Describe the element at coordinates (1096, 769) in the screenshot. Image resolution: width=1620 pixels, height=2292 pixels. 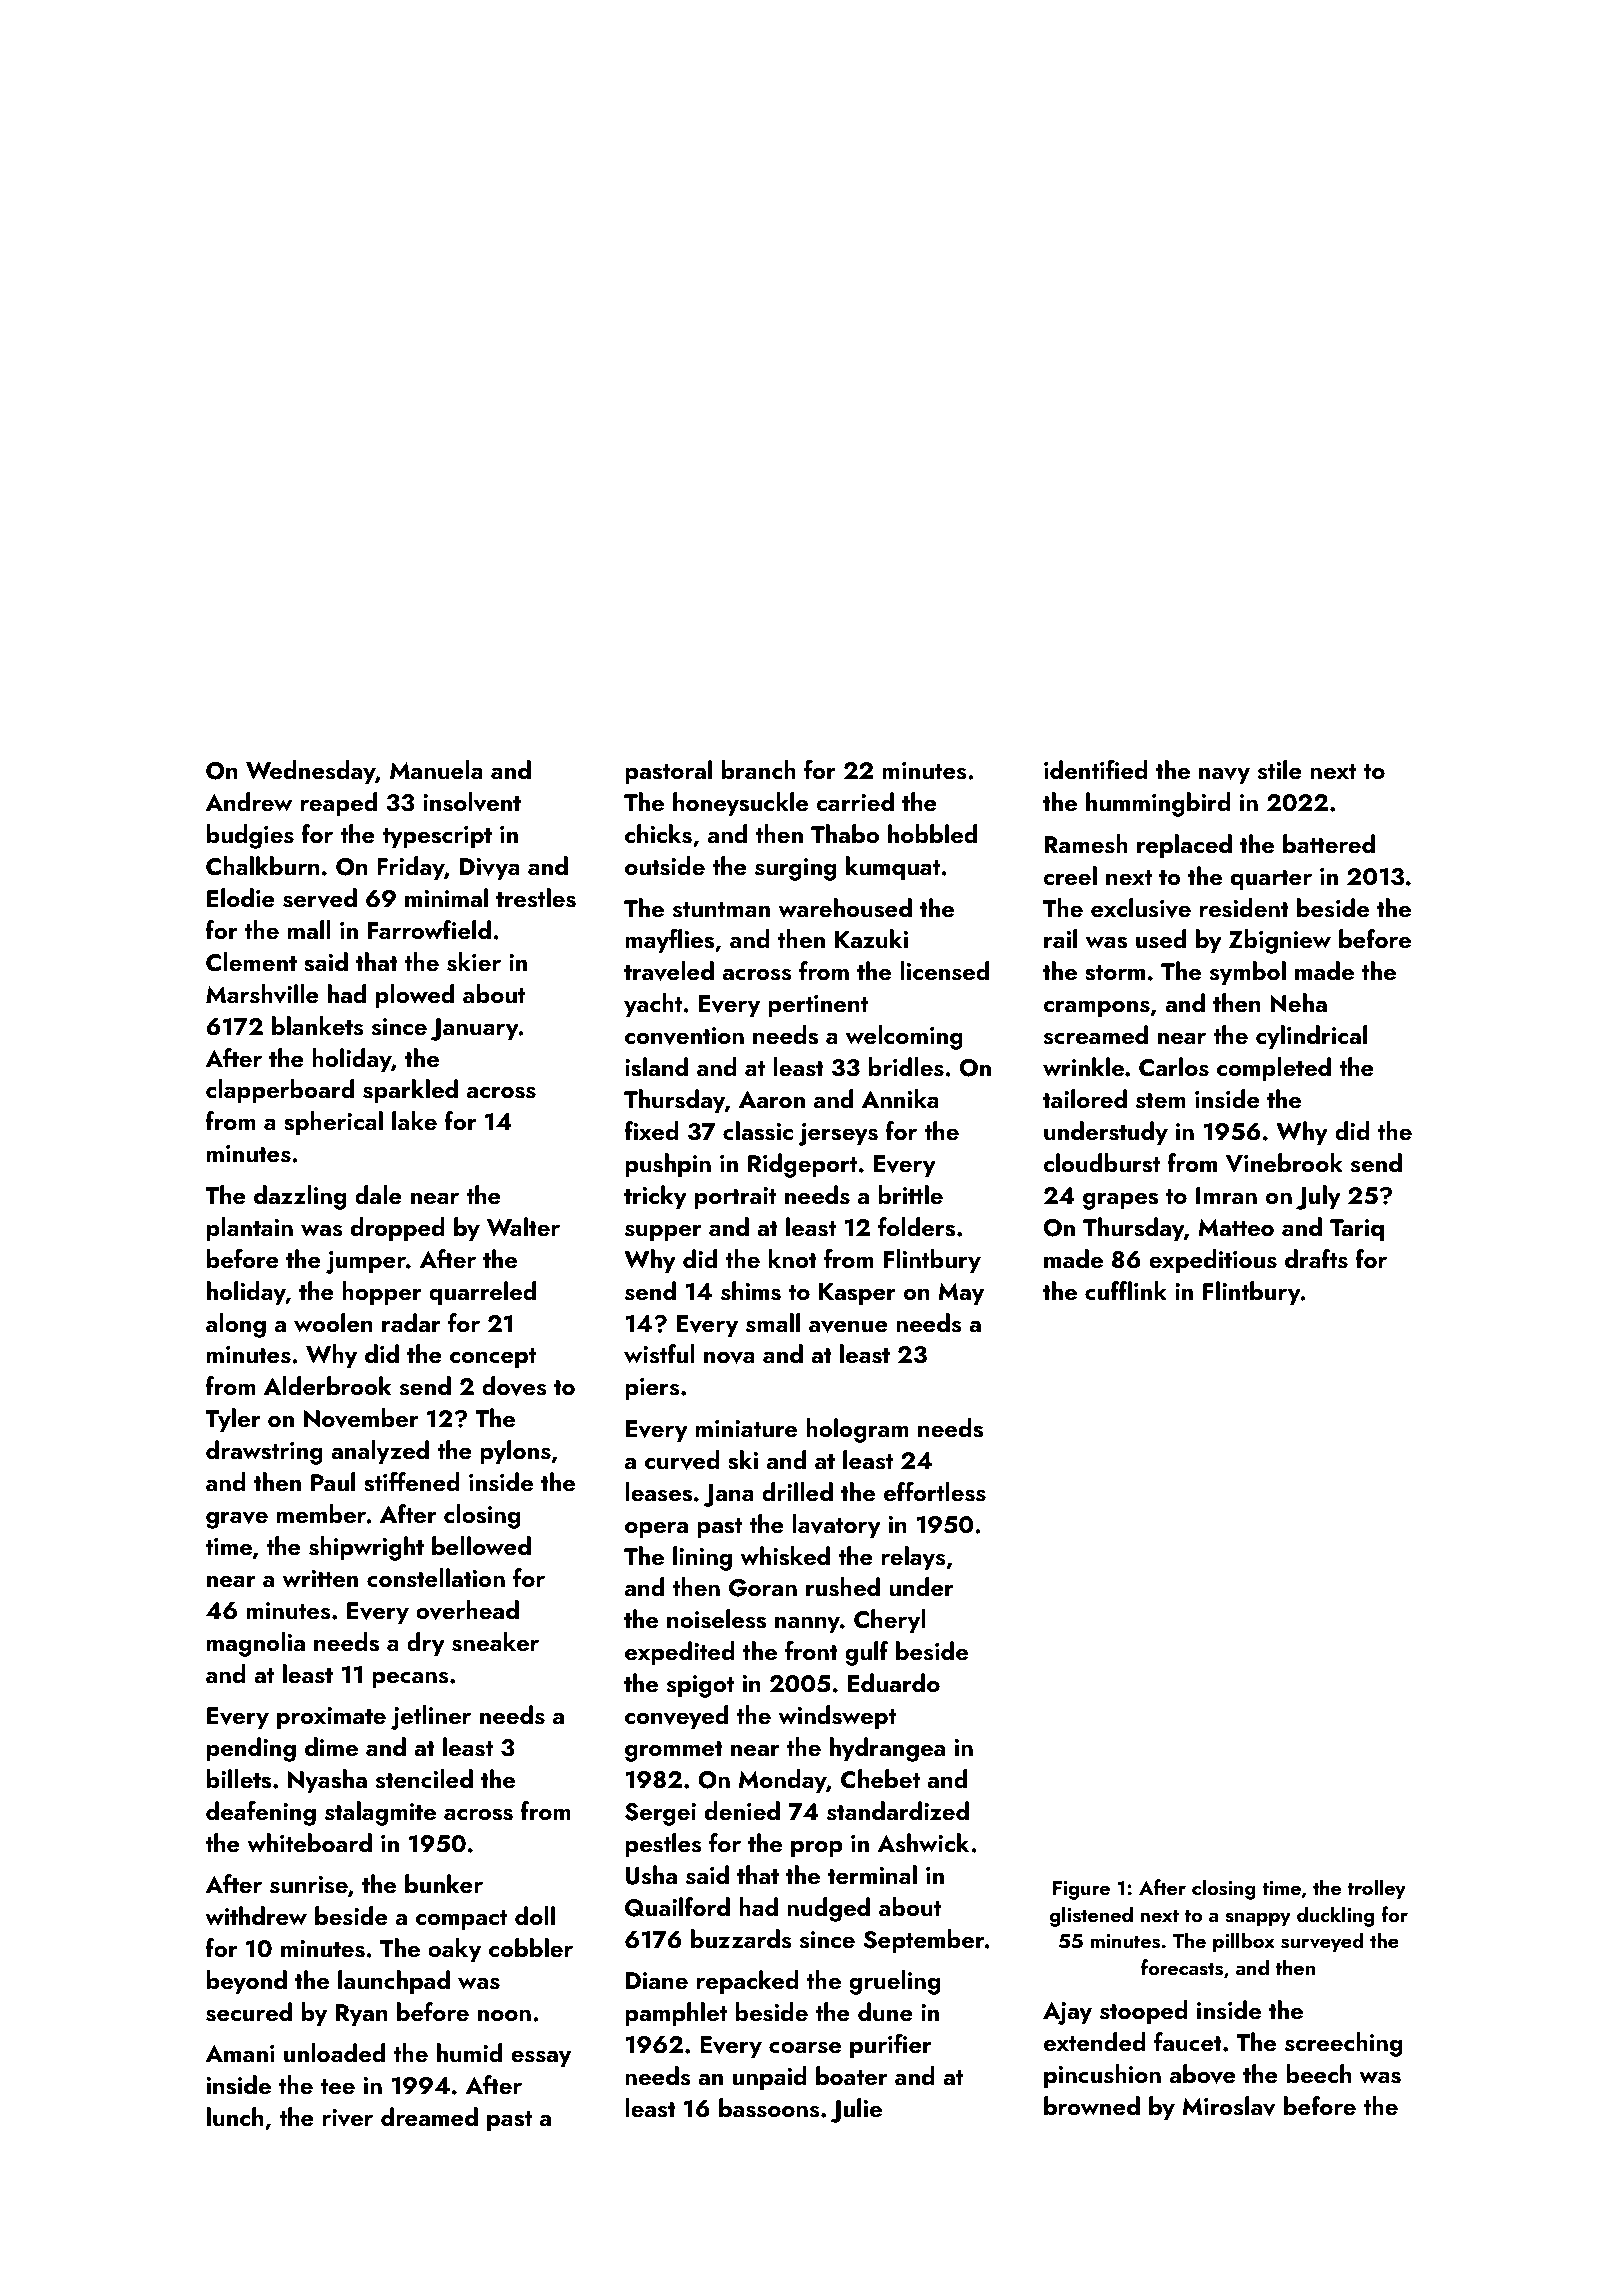
I see `identified` at that location.
